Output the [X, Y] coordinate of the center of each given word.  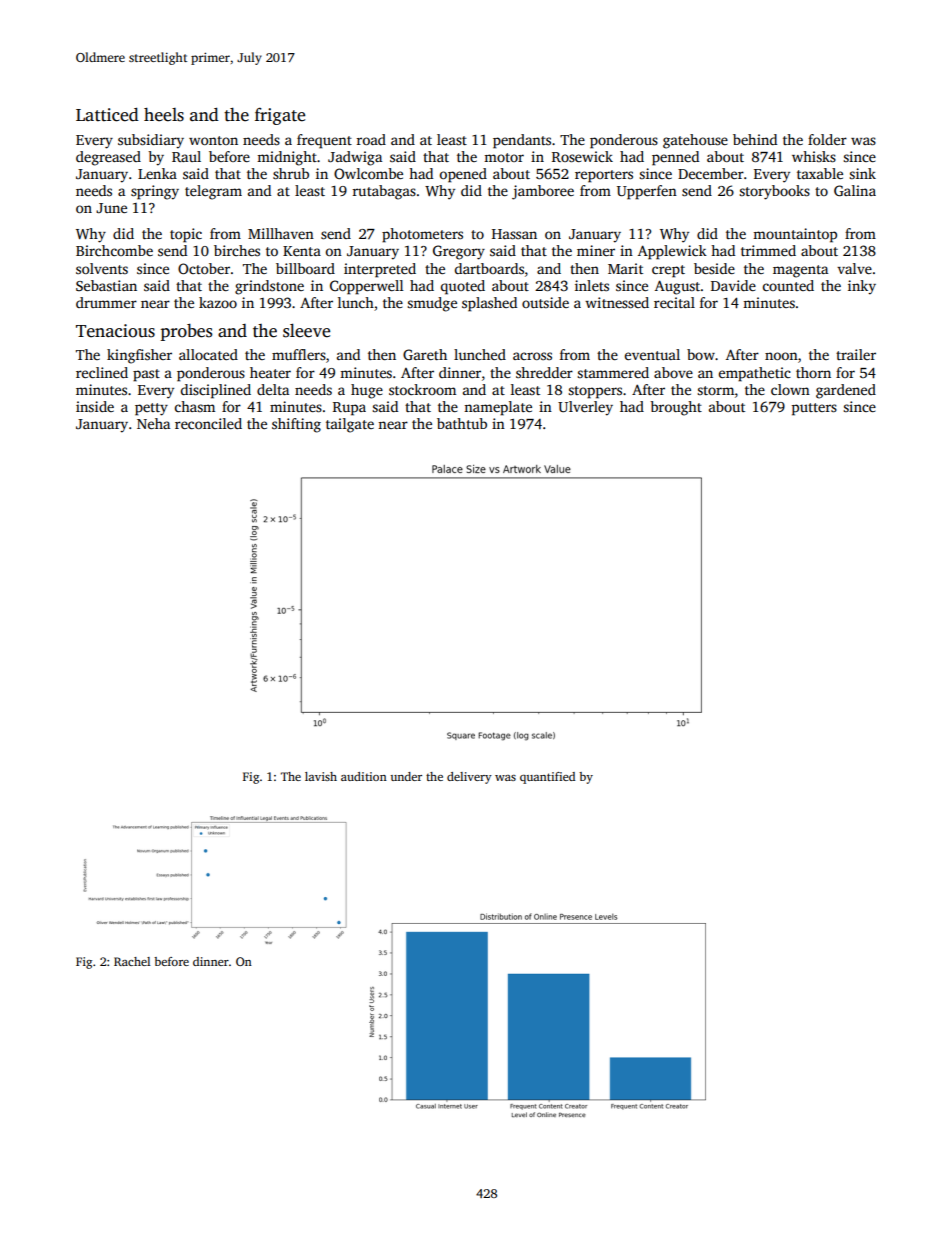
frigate [280, 116]
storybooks [774, 192]
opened [463, 175]
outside [545, 302]
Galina [855, 190]
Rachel [132, 961]
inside [95, 406]
